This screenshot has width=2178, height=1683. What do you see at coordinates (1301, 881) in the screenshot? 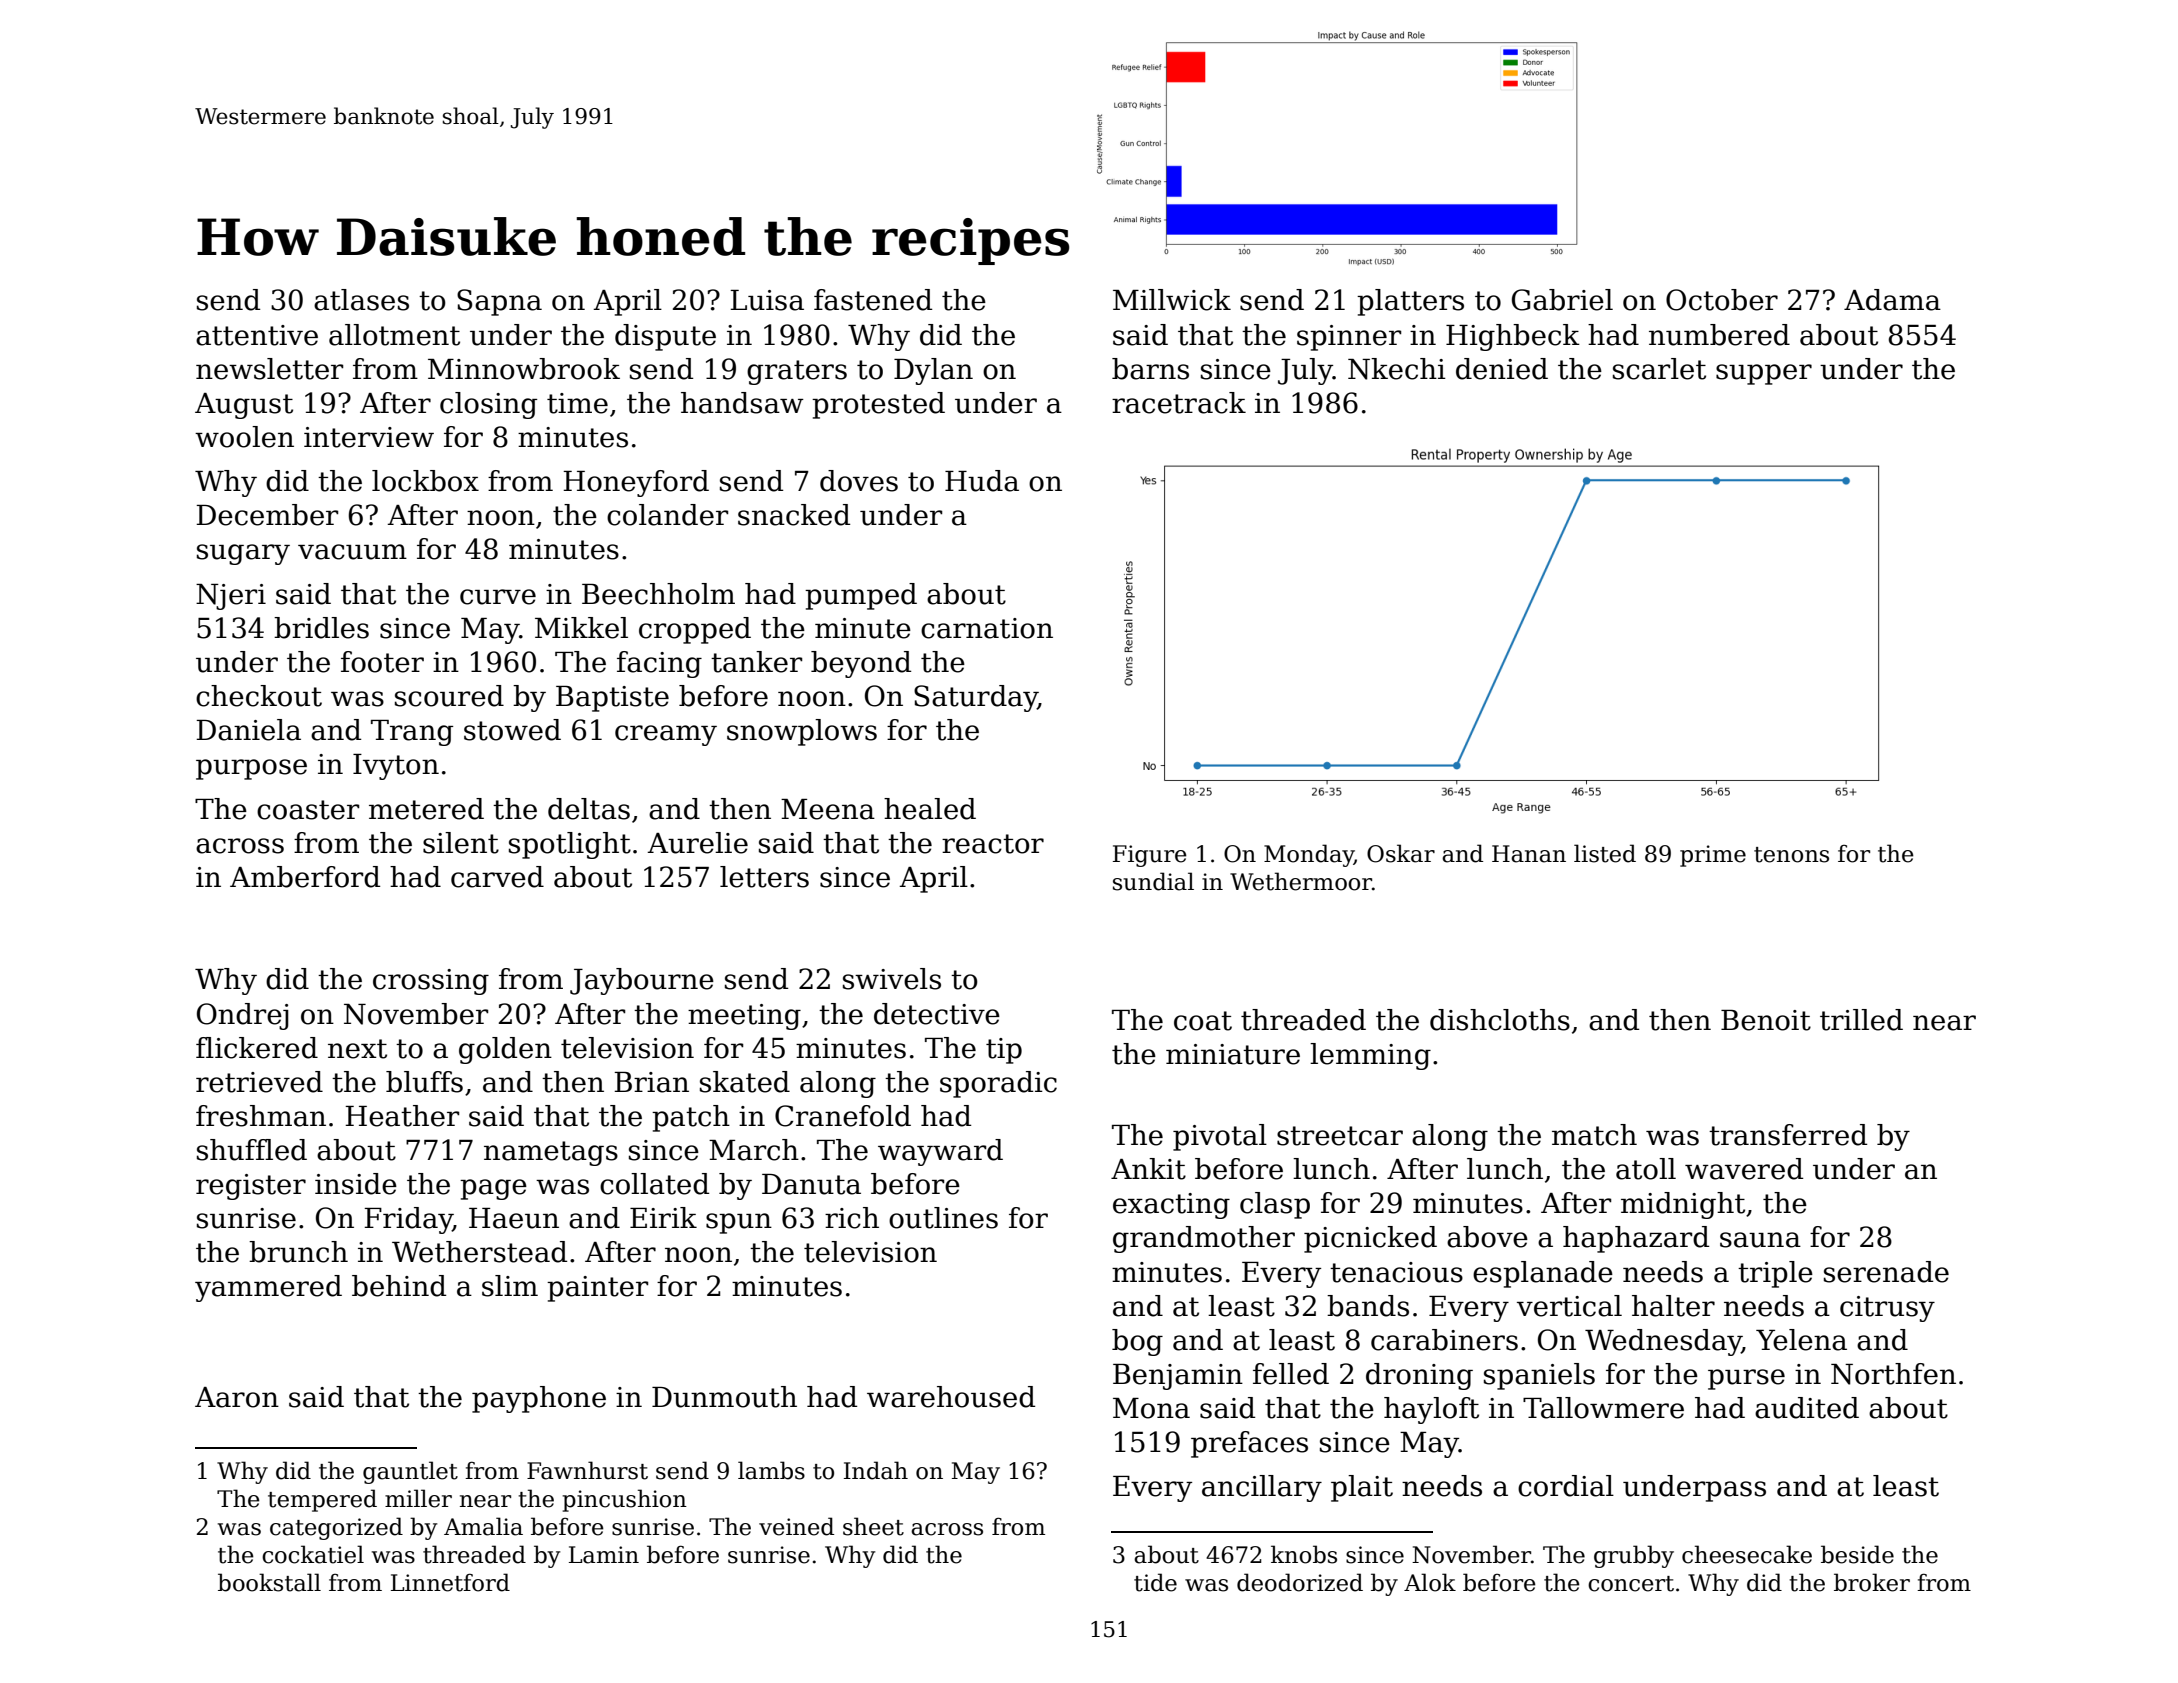
I see `Wethermoor` at bounding box center [1301, 881].
